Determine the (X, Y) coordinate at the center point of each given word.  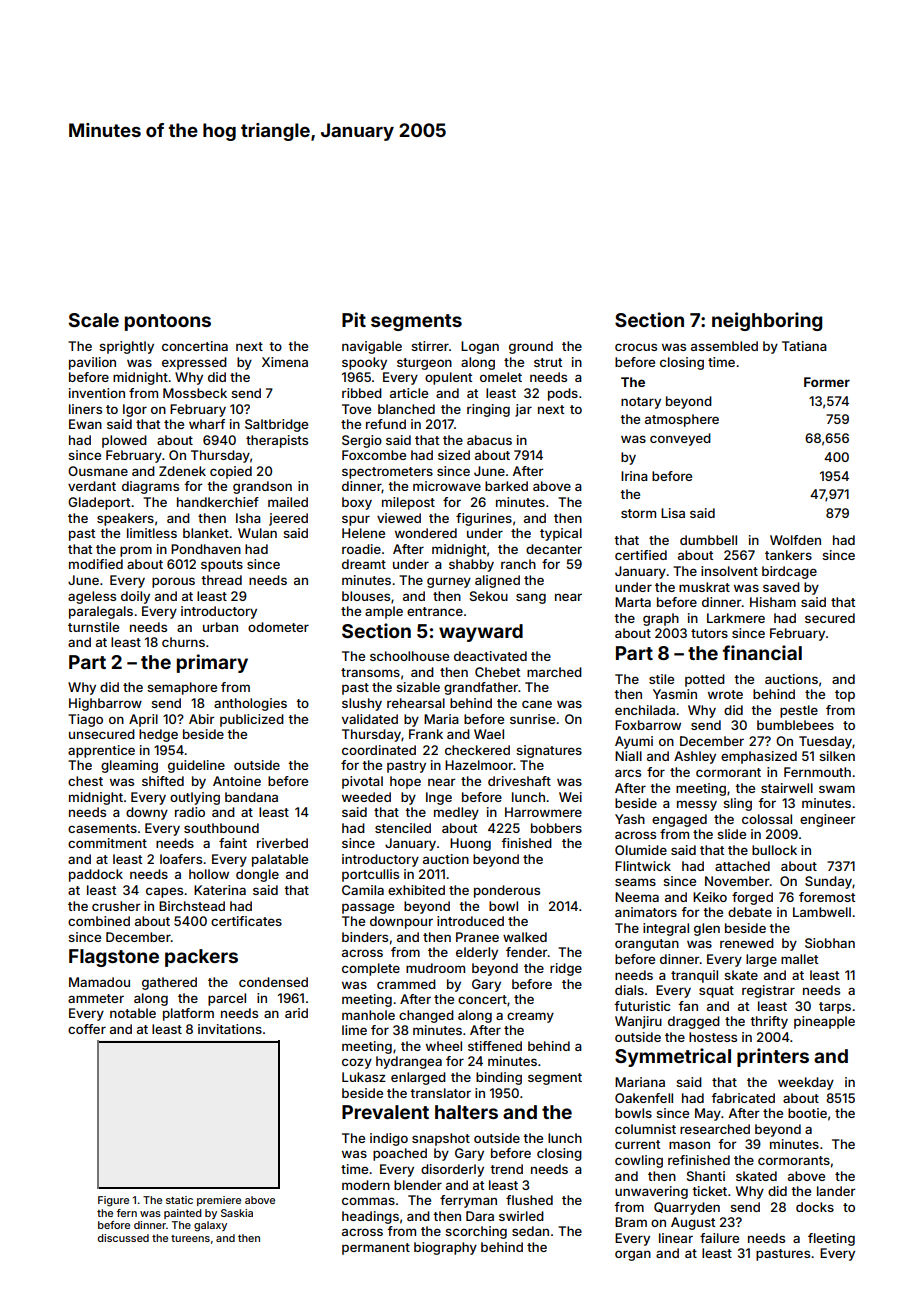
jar (523, 410)
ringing (488, 410)
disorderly (452, 1170)
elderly (477, 953)
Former (827, 382)
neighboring (767, 321)
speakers (125, 519)
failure (719, 1238)
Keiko (710, 897)
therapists (277, 441)
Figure (113, 1201)
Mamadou (99, 982)
